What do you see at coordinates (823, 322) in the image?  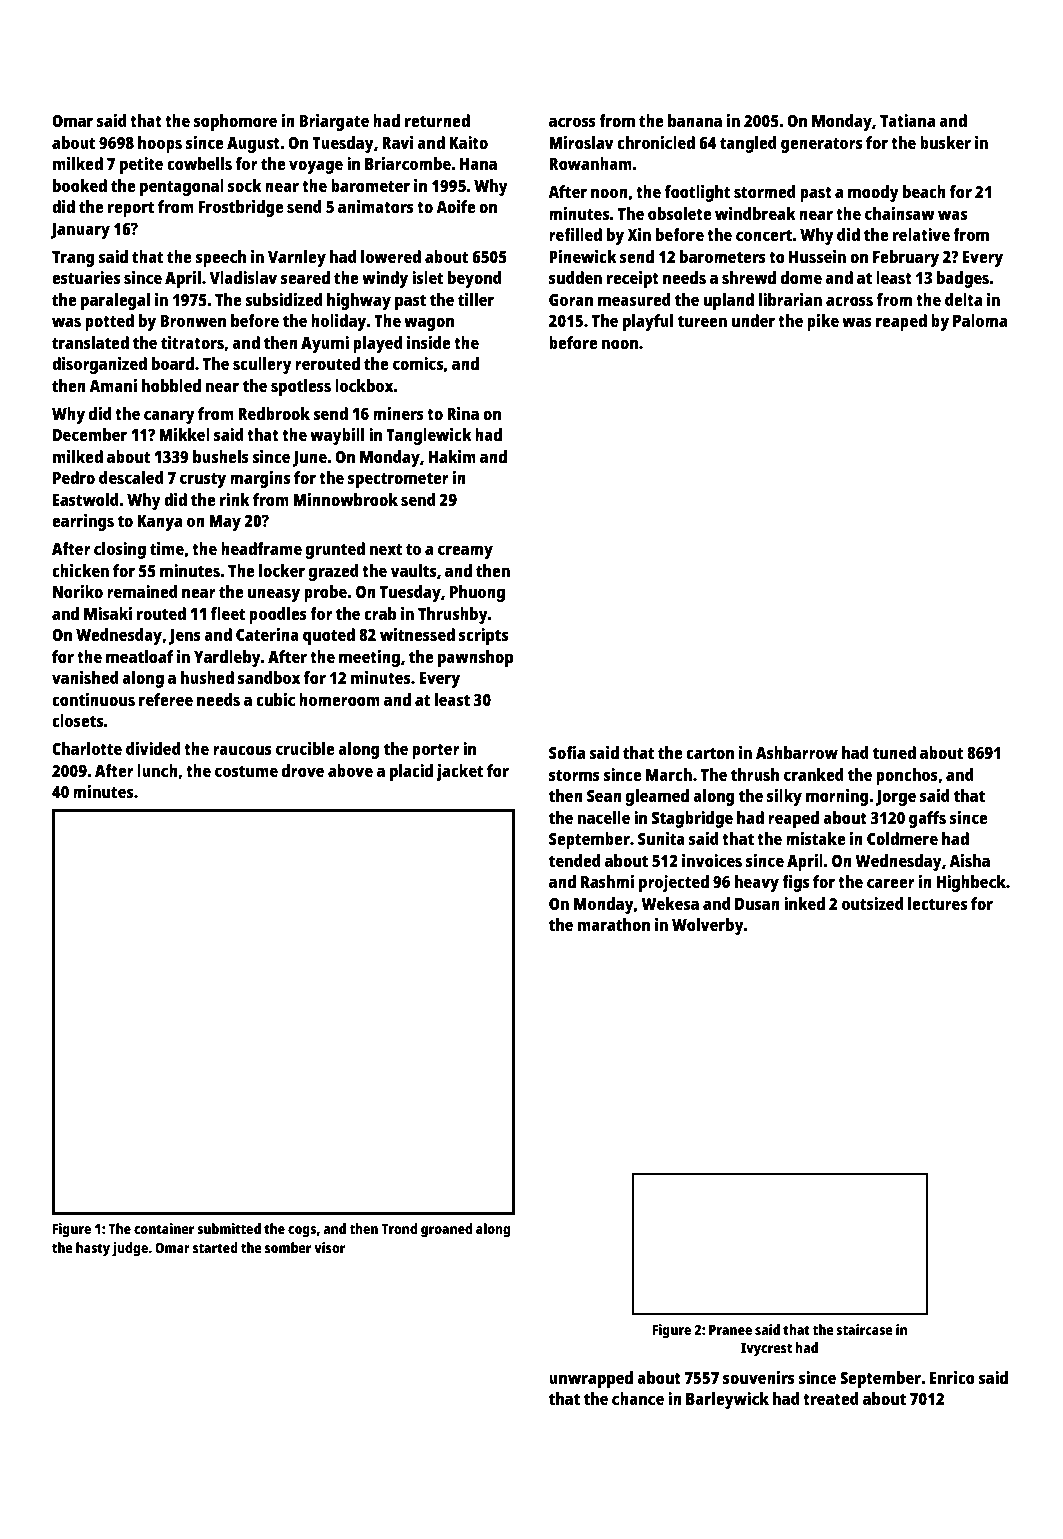 I see `pike` at bounding box center [823, 322].
